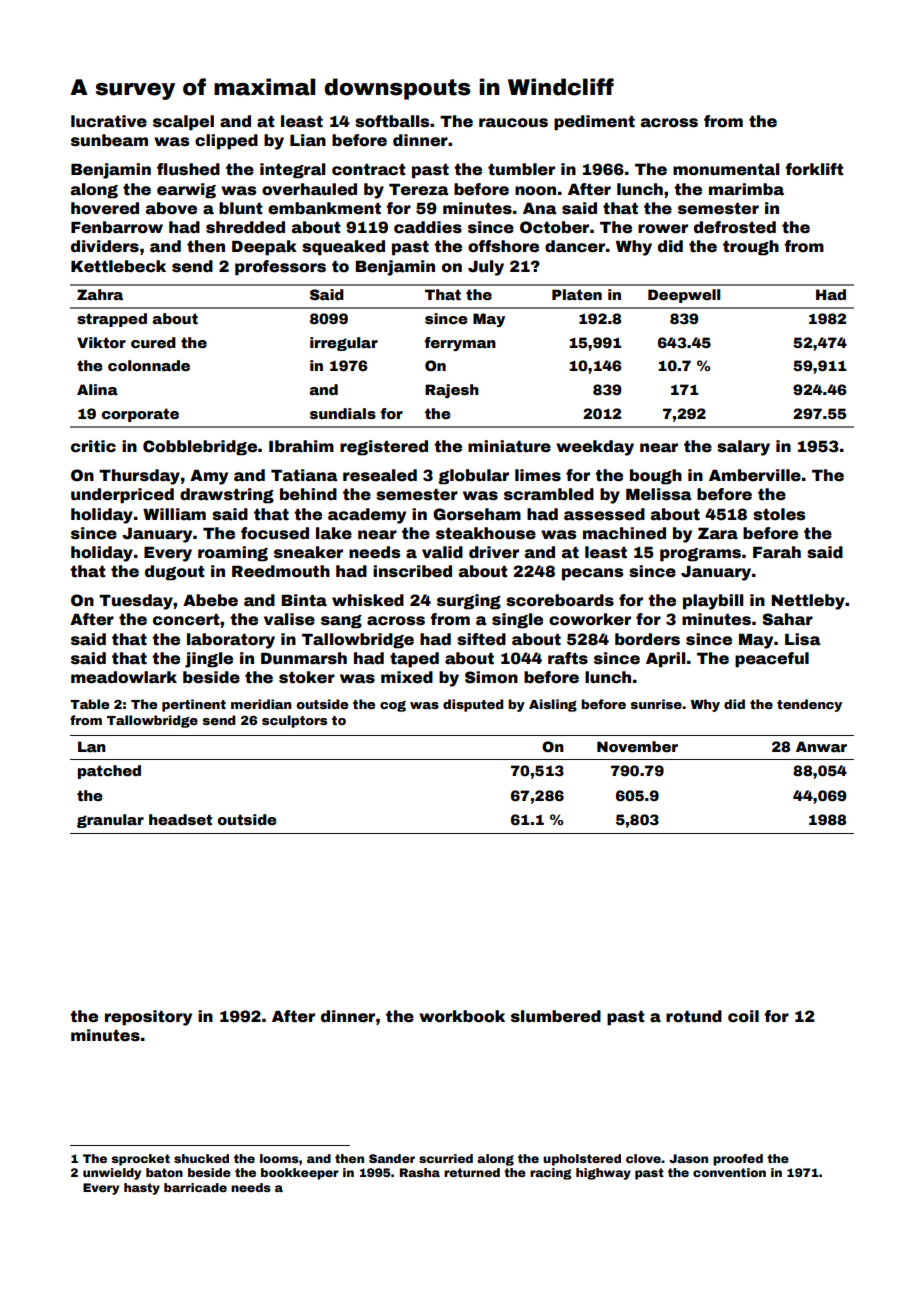  What do you see at coordinates (428, 227) in the screenshot?
I see `caddies` at bounding box center [428, 227].
